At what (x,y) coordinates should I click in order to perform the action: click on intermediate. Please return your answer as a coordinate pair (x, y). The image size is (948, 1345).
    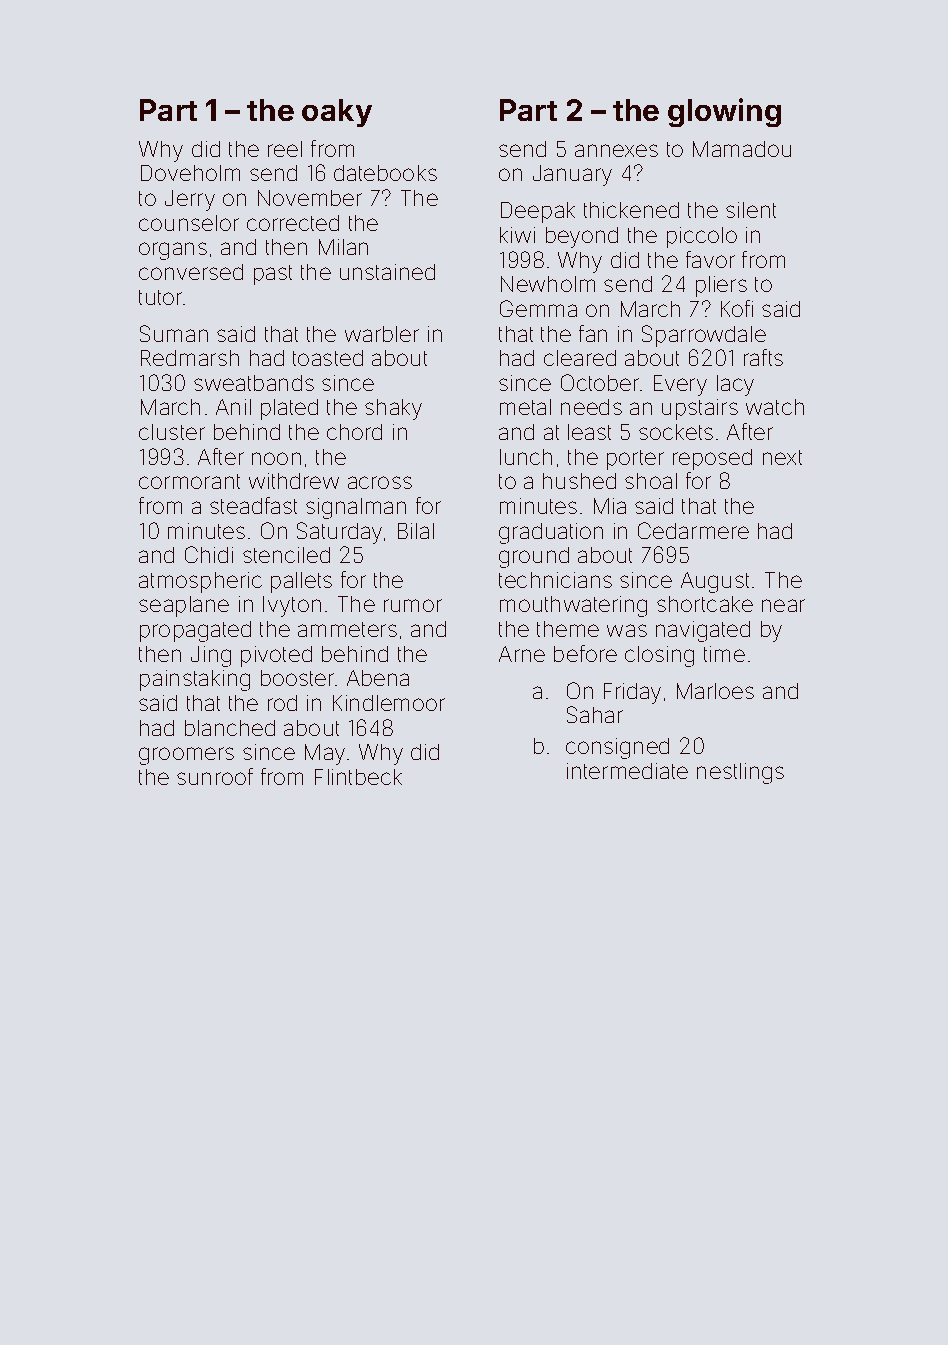
    Looking at the image, I should click on (627, 771).
